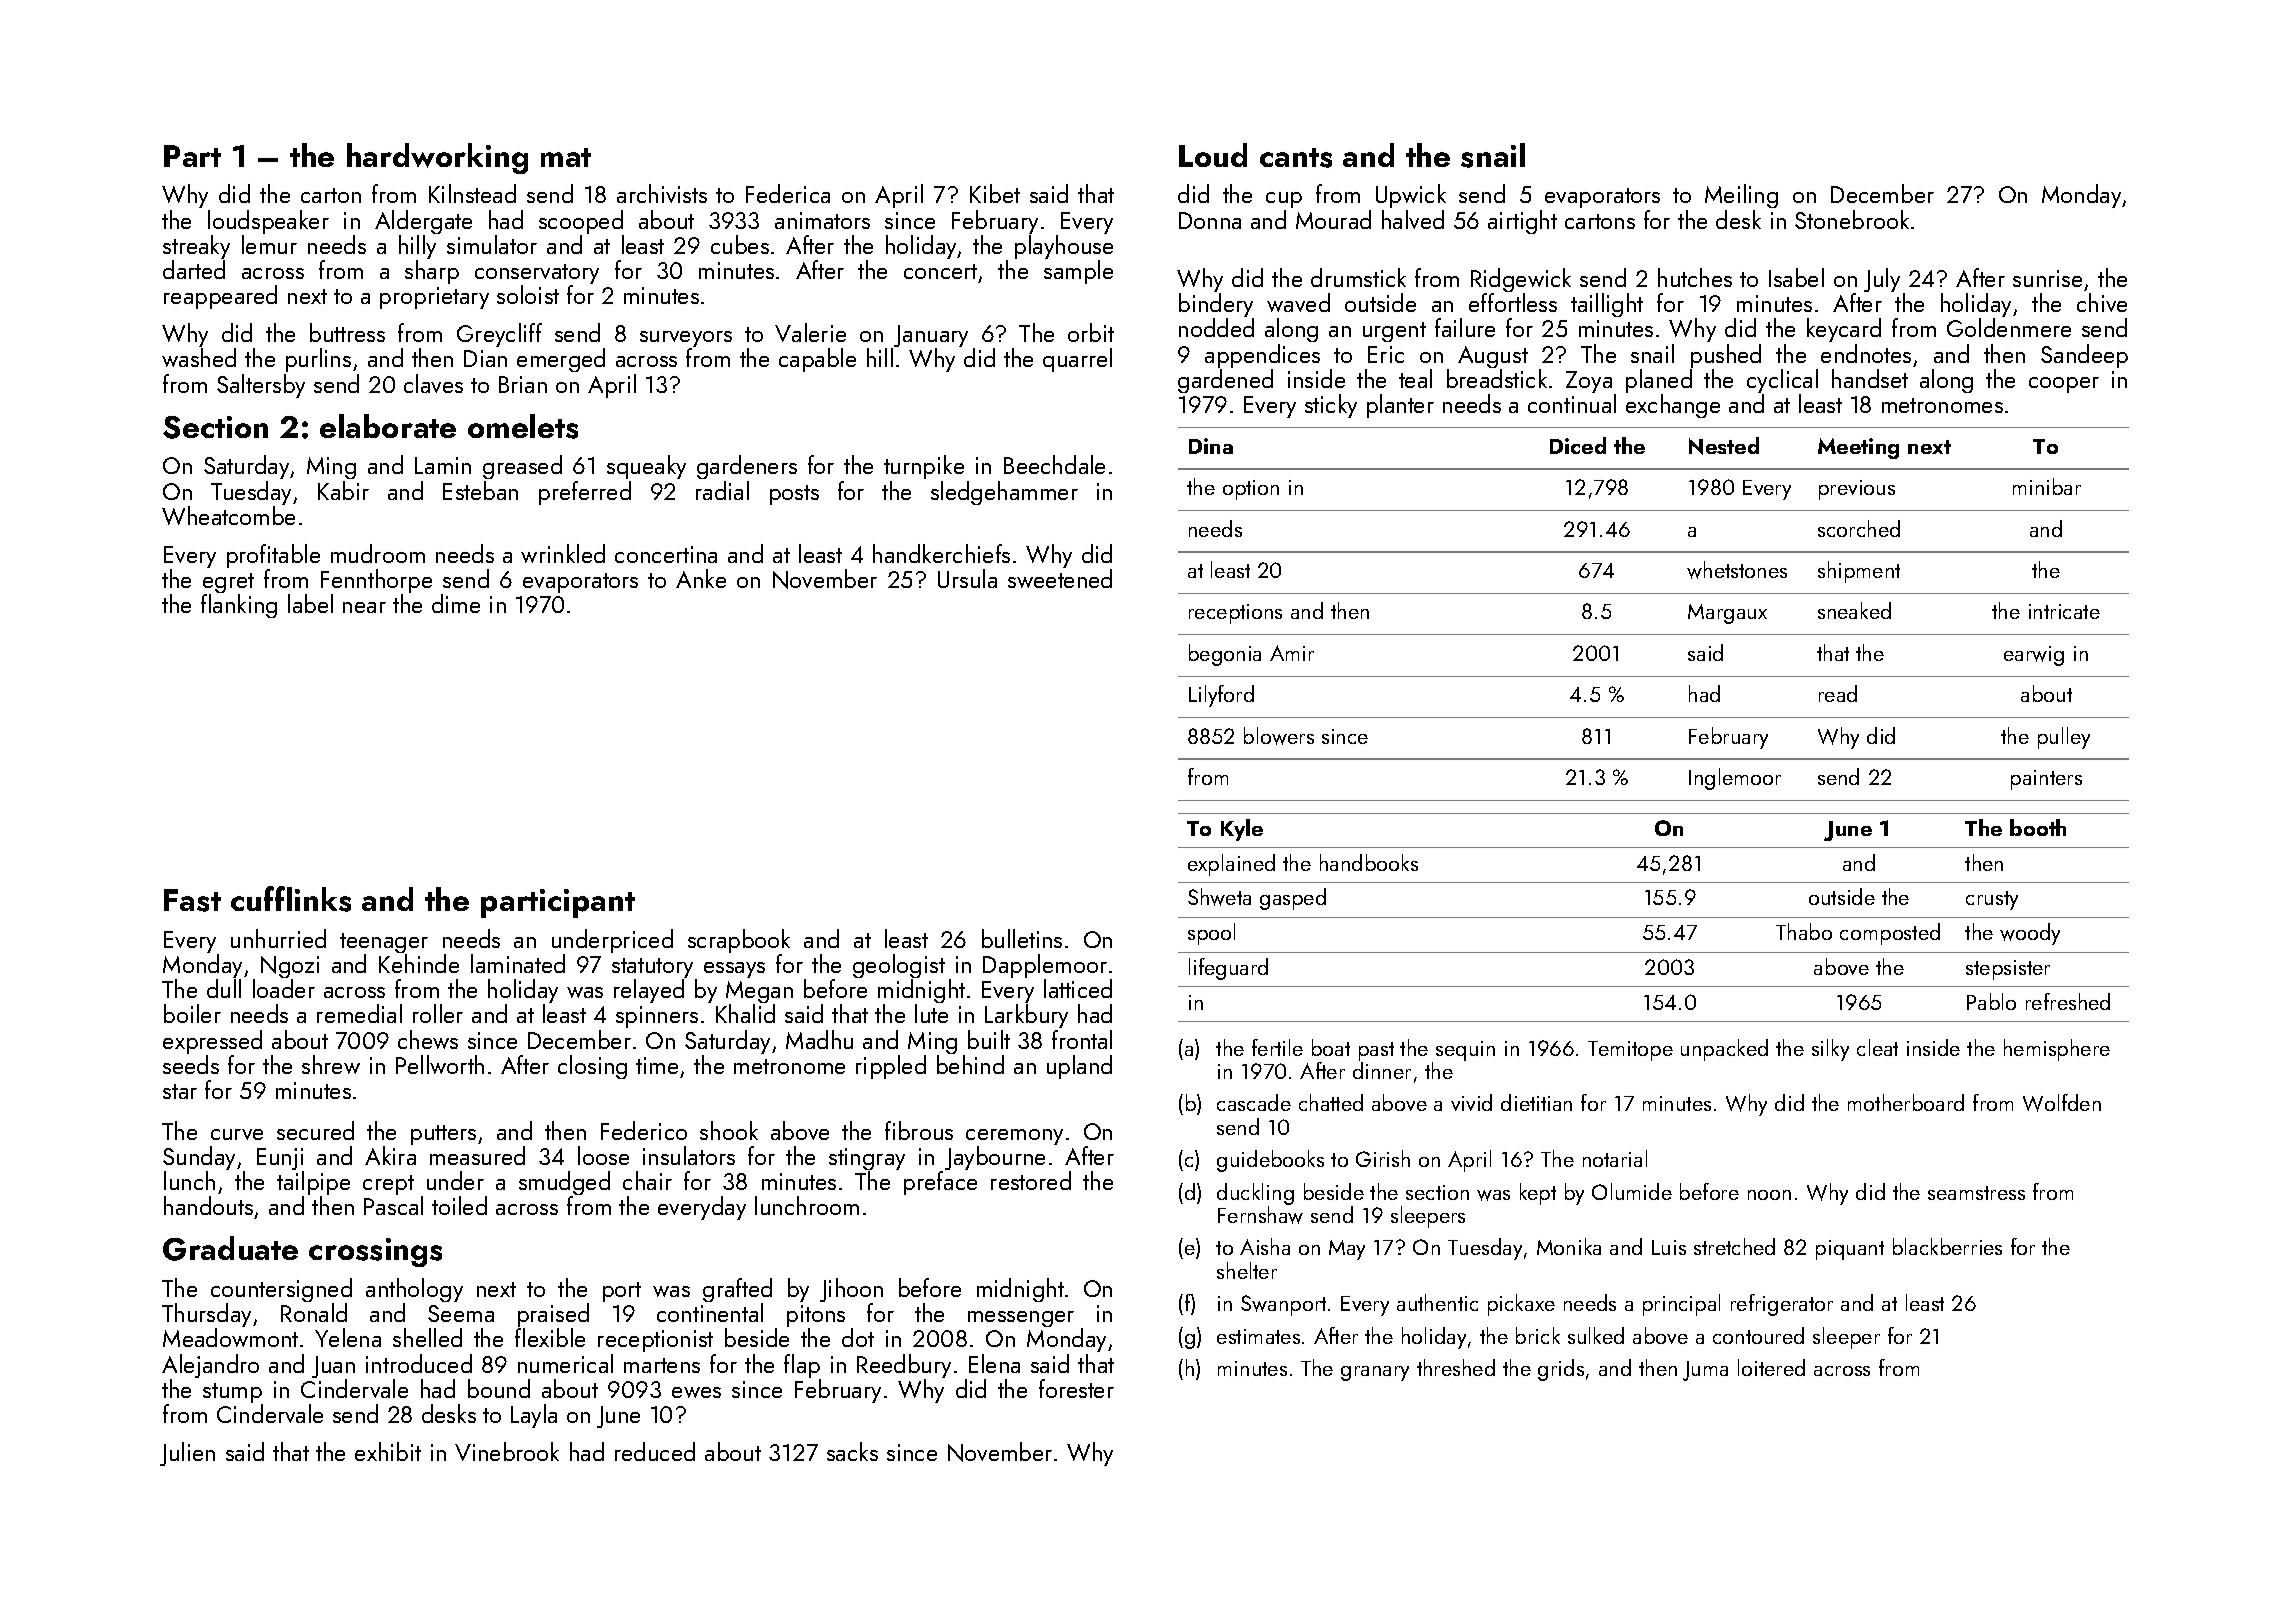  Describe the element at coordinates (210, 1366) in the screenshot. I see `Alejandro` at that location.
